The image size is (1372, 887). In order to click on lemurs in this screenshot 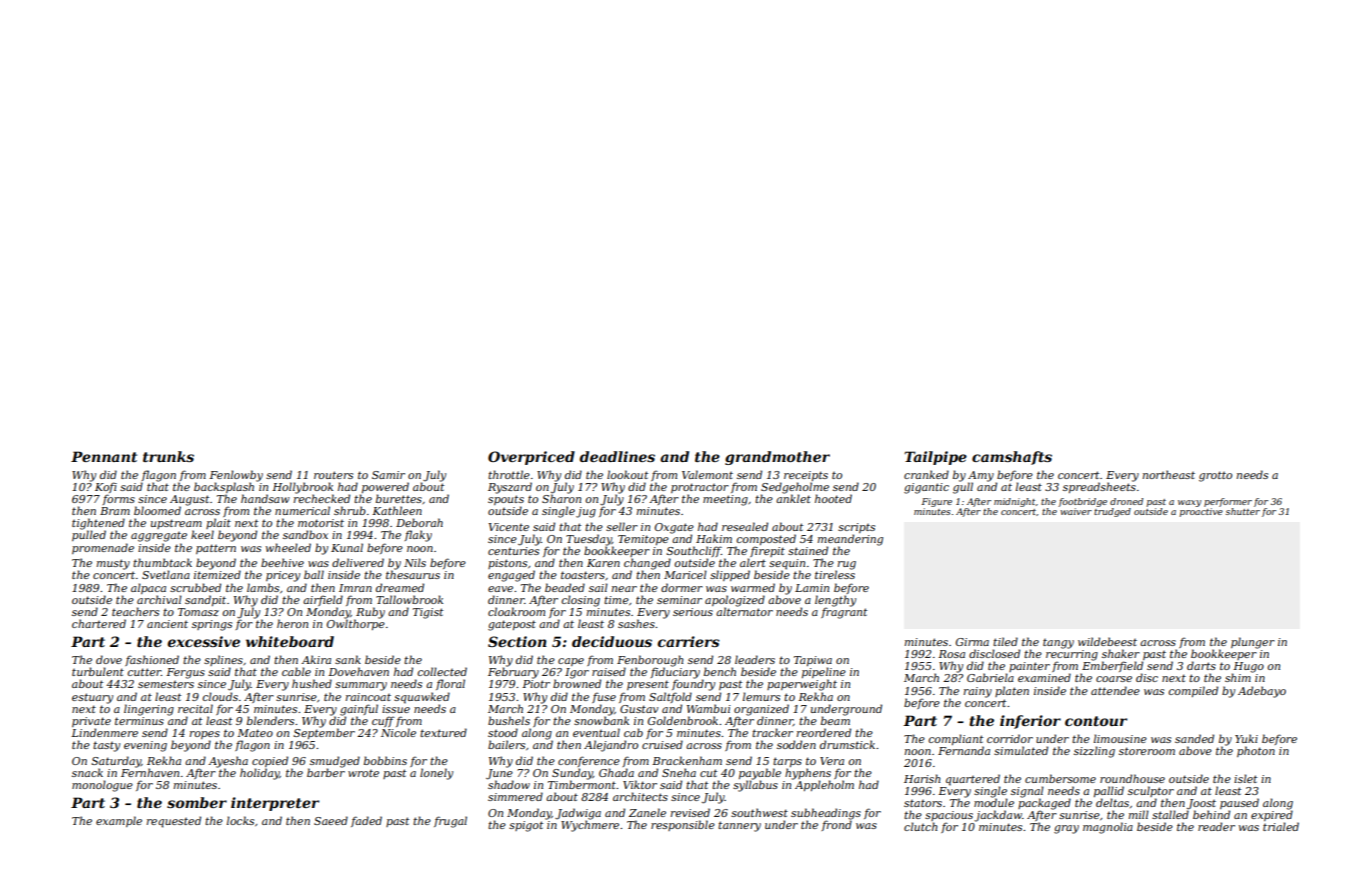, I will do `click(761, 696)`.
